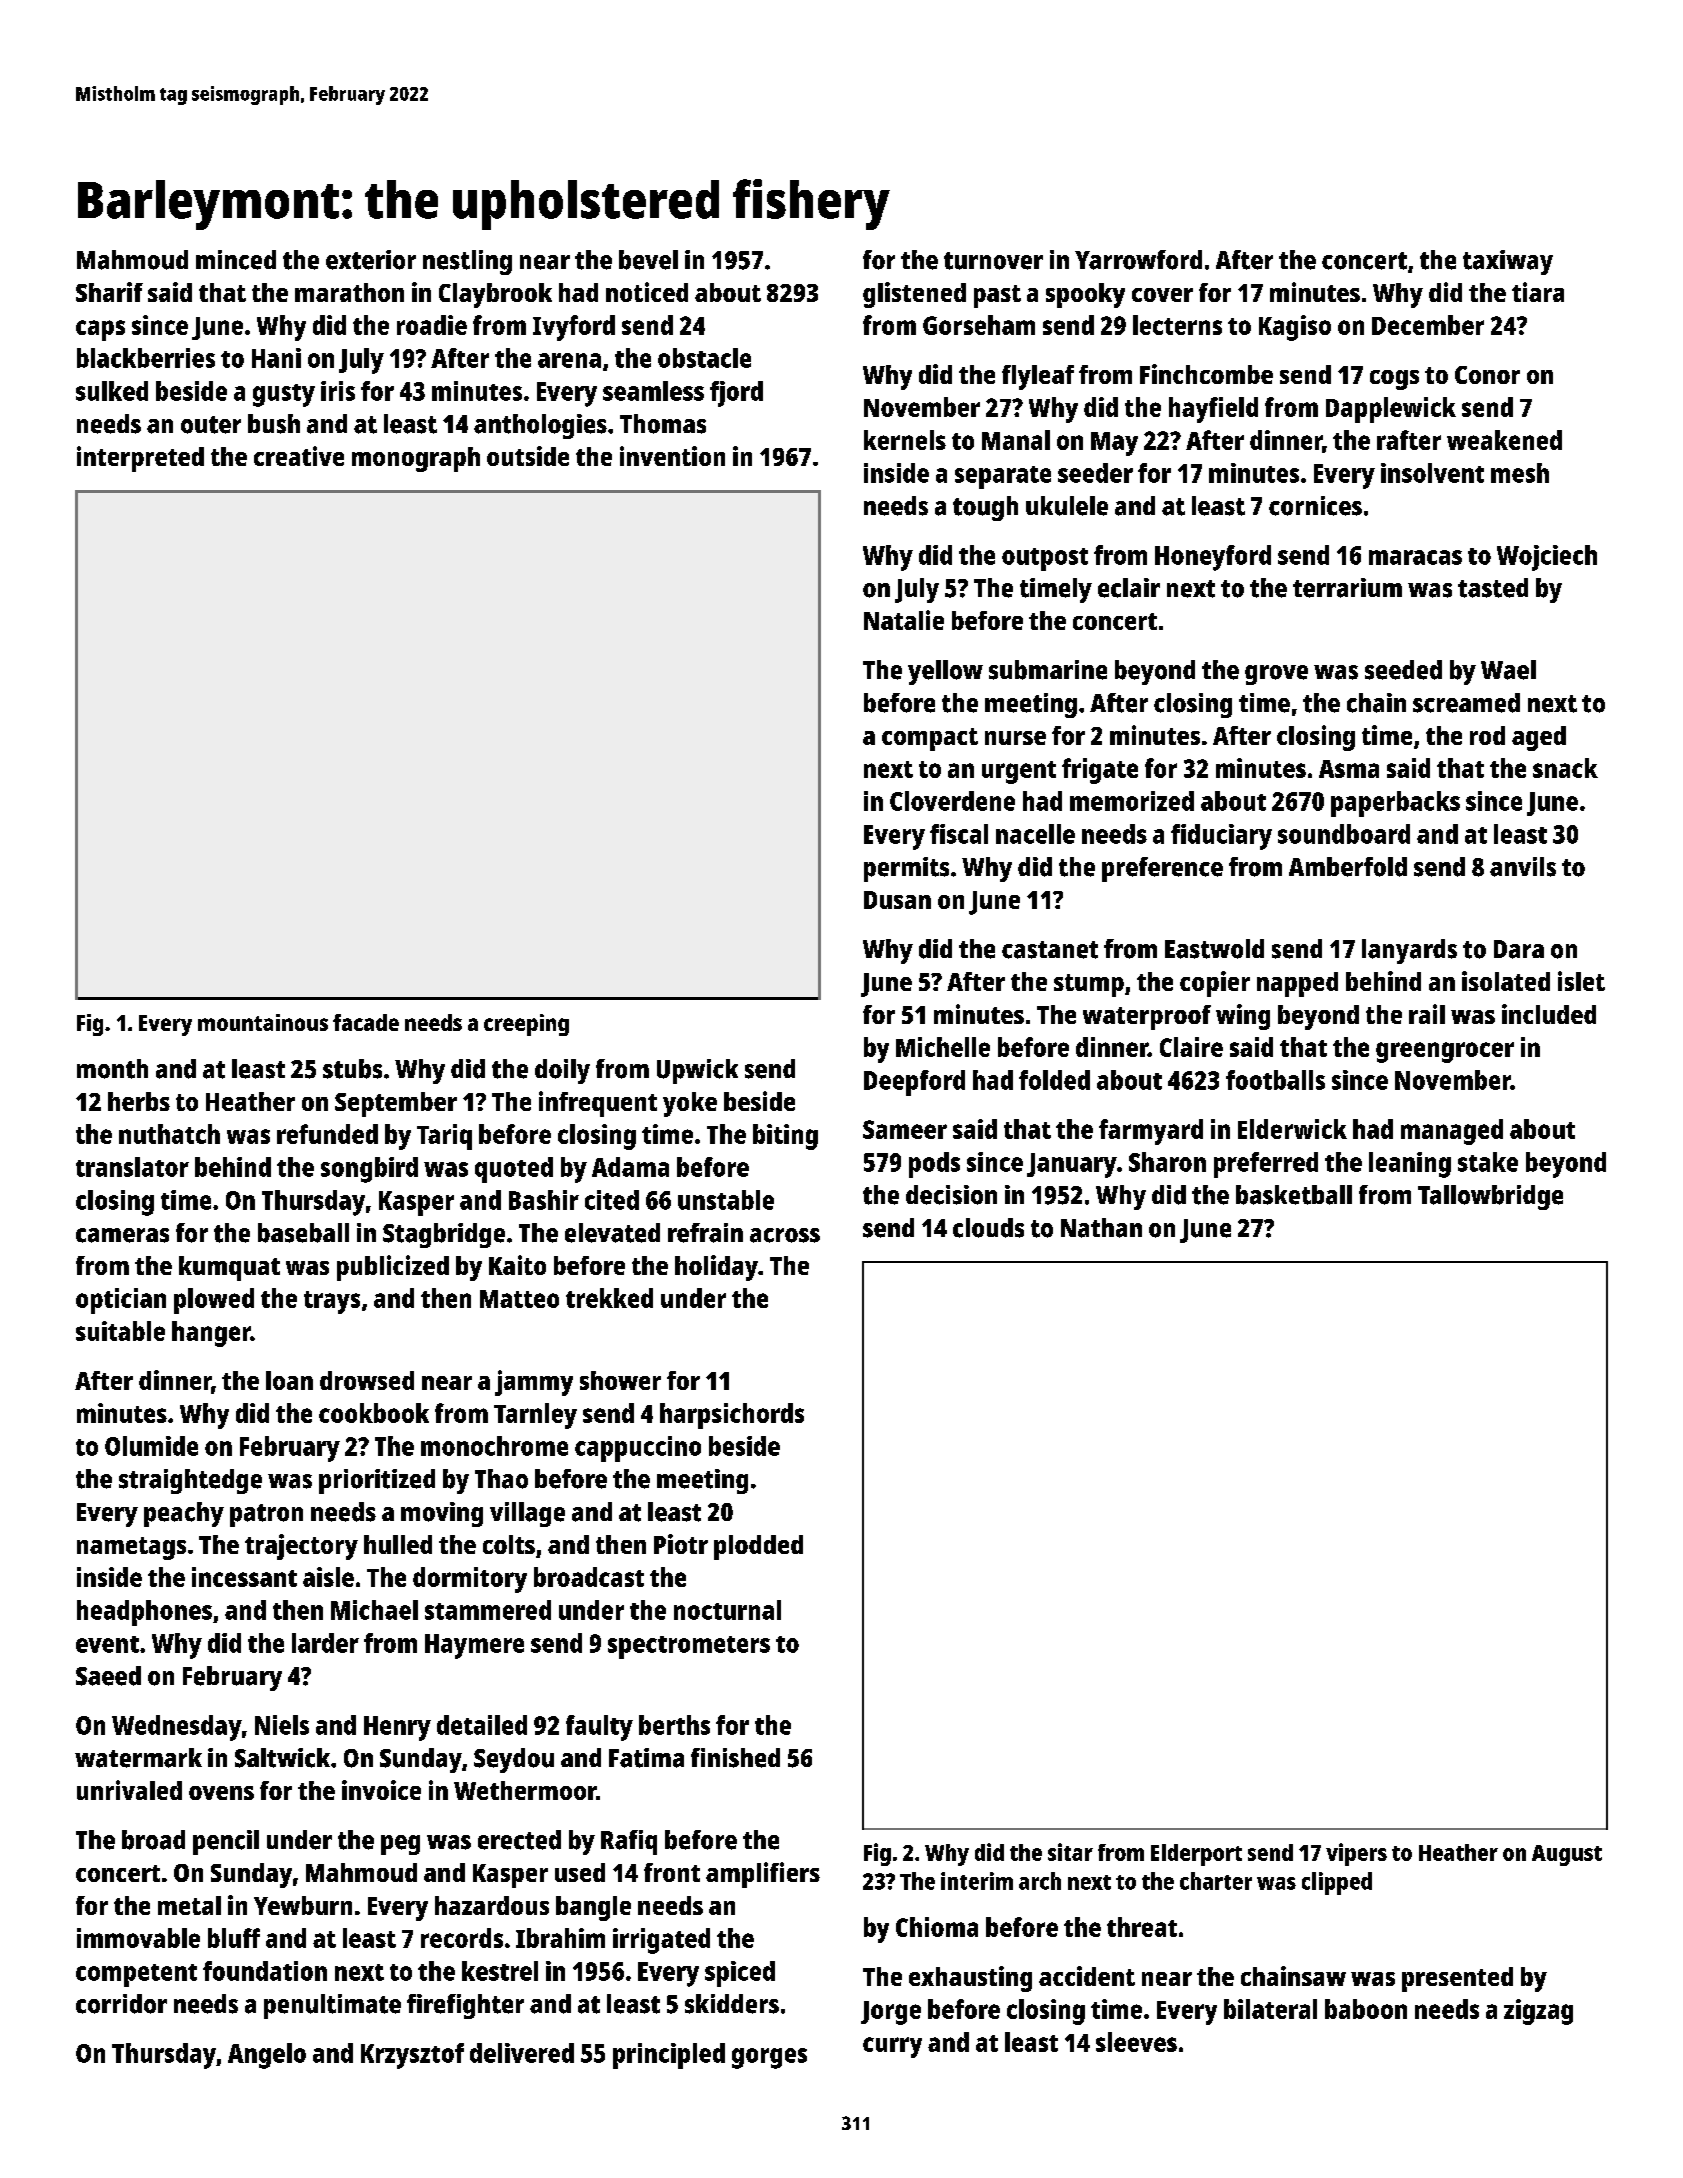 The height and width of the page is (2178, 1683). What do you see at coordinates (412, 2056) in the page?
I see `Krzysztof` at bounding box center [412, 2056].
